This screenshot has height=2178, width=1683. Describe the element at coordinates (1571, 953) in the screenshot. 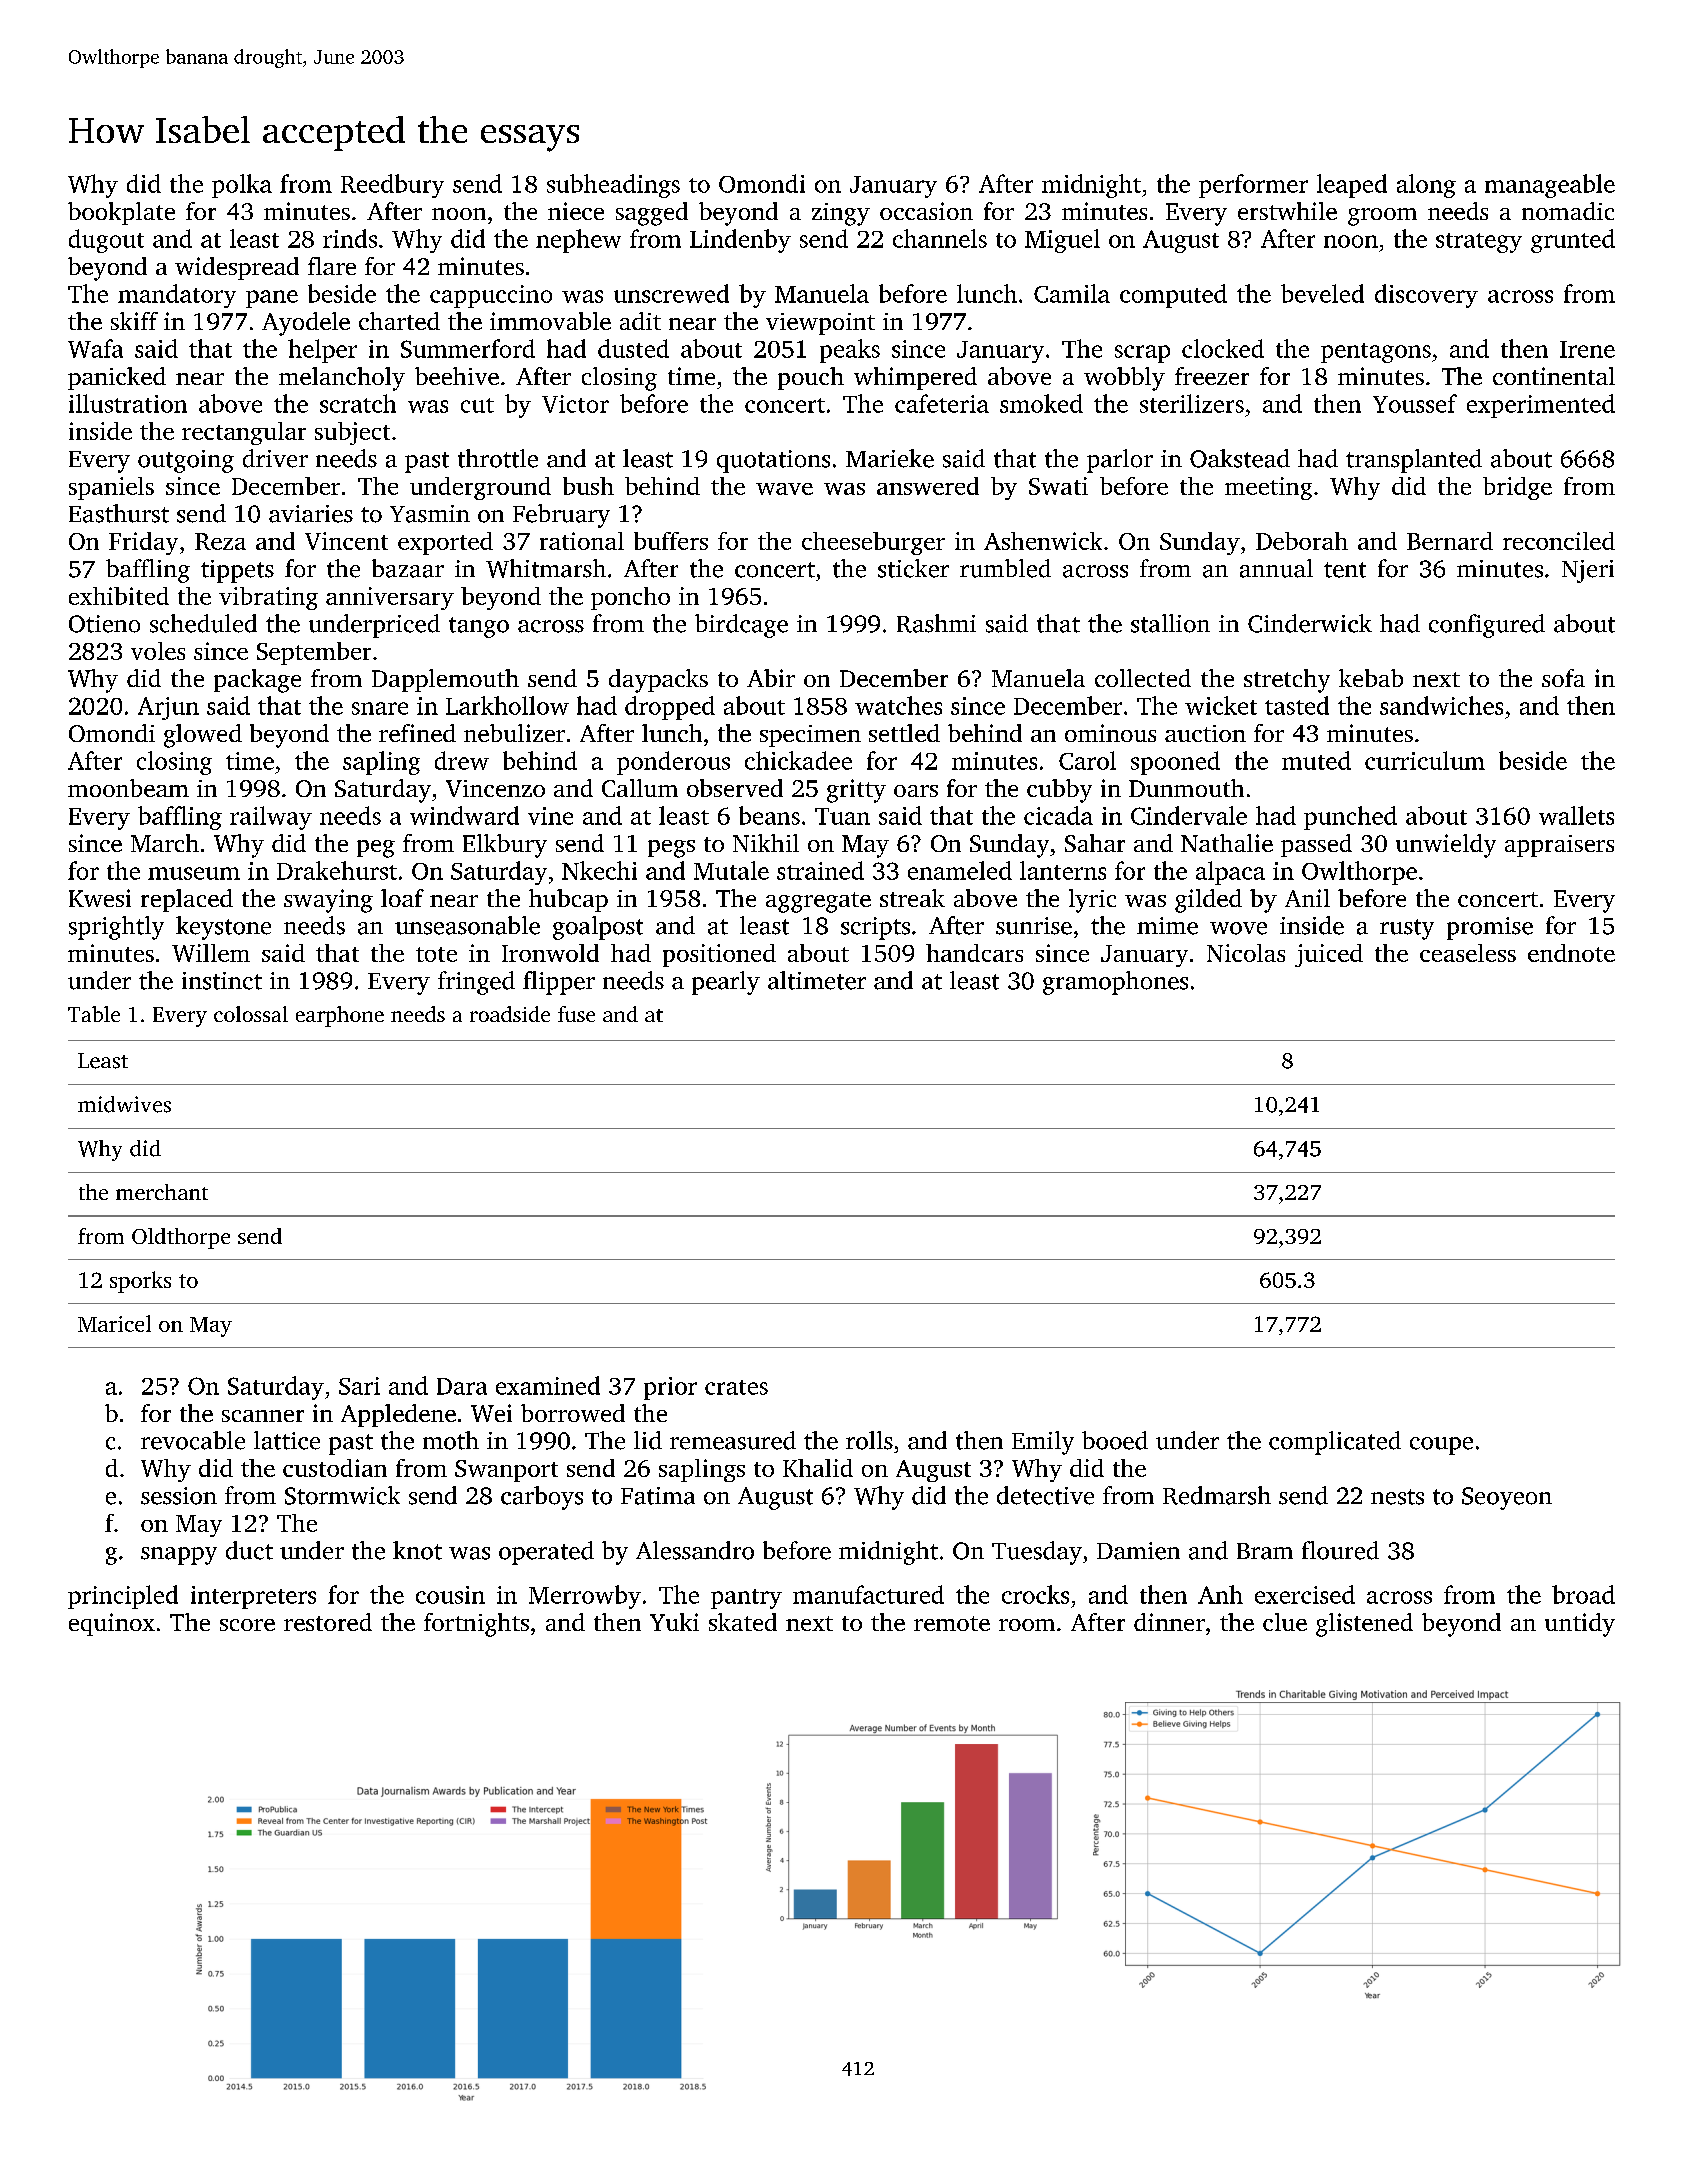

I see `endnote` at that location.
